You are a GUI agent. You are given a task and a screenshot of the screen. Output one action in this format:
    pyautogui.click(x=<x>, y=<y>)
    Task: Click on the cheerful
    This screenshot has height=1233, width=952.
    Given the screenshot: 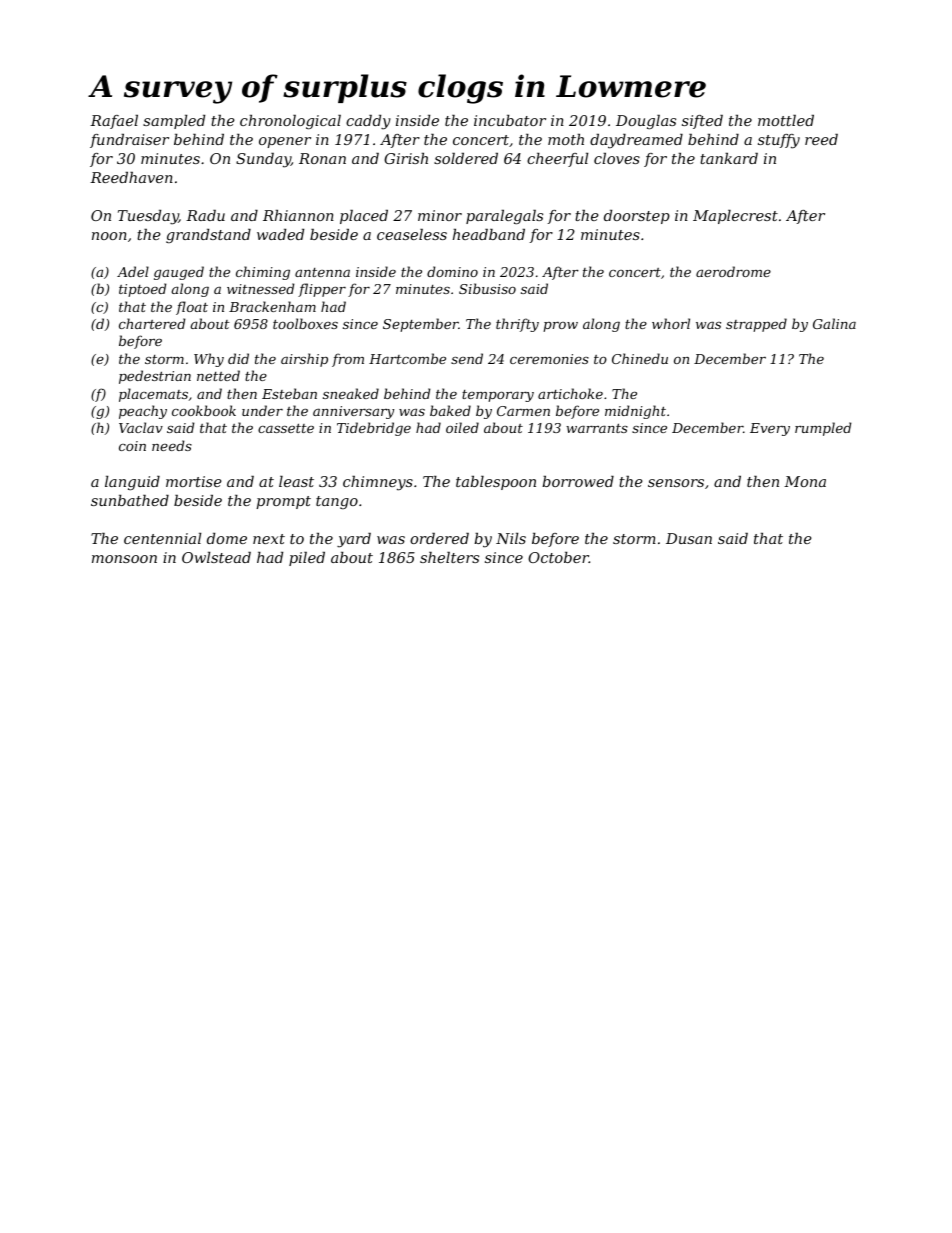 What is the action you would take?
    pyautogui.click(x=557, y=160)
